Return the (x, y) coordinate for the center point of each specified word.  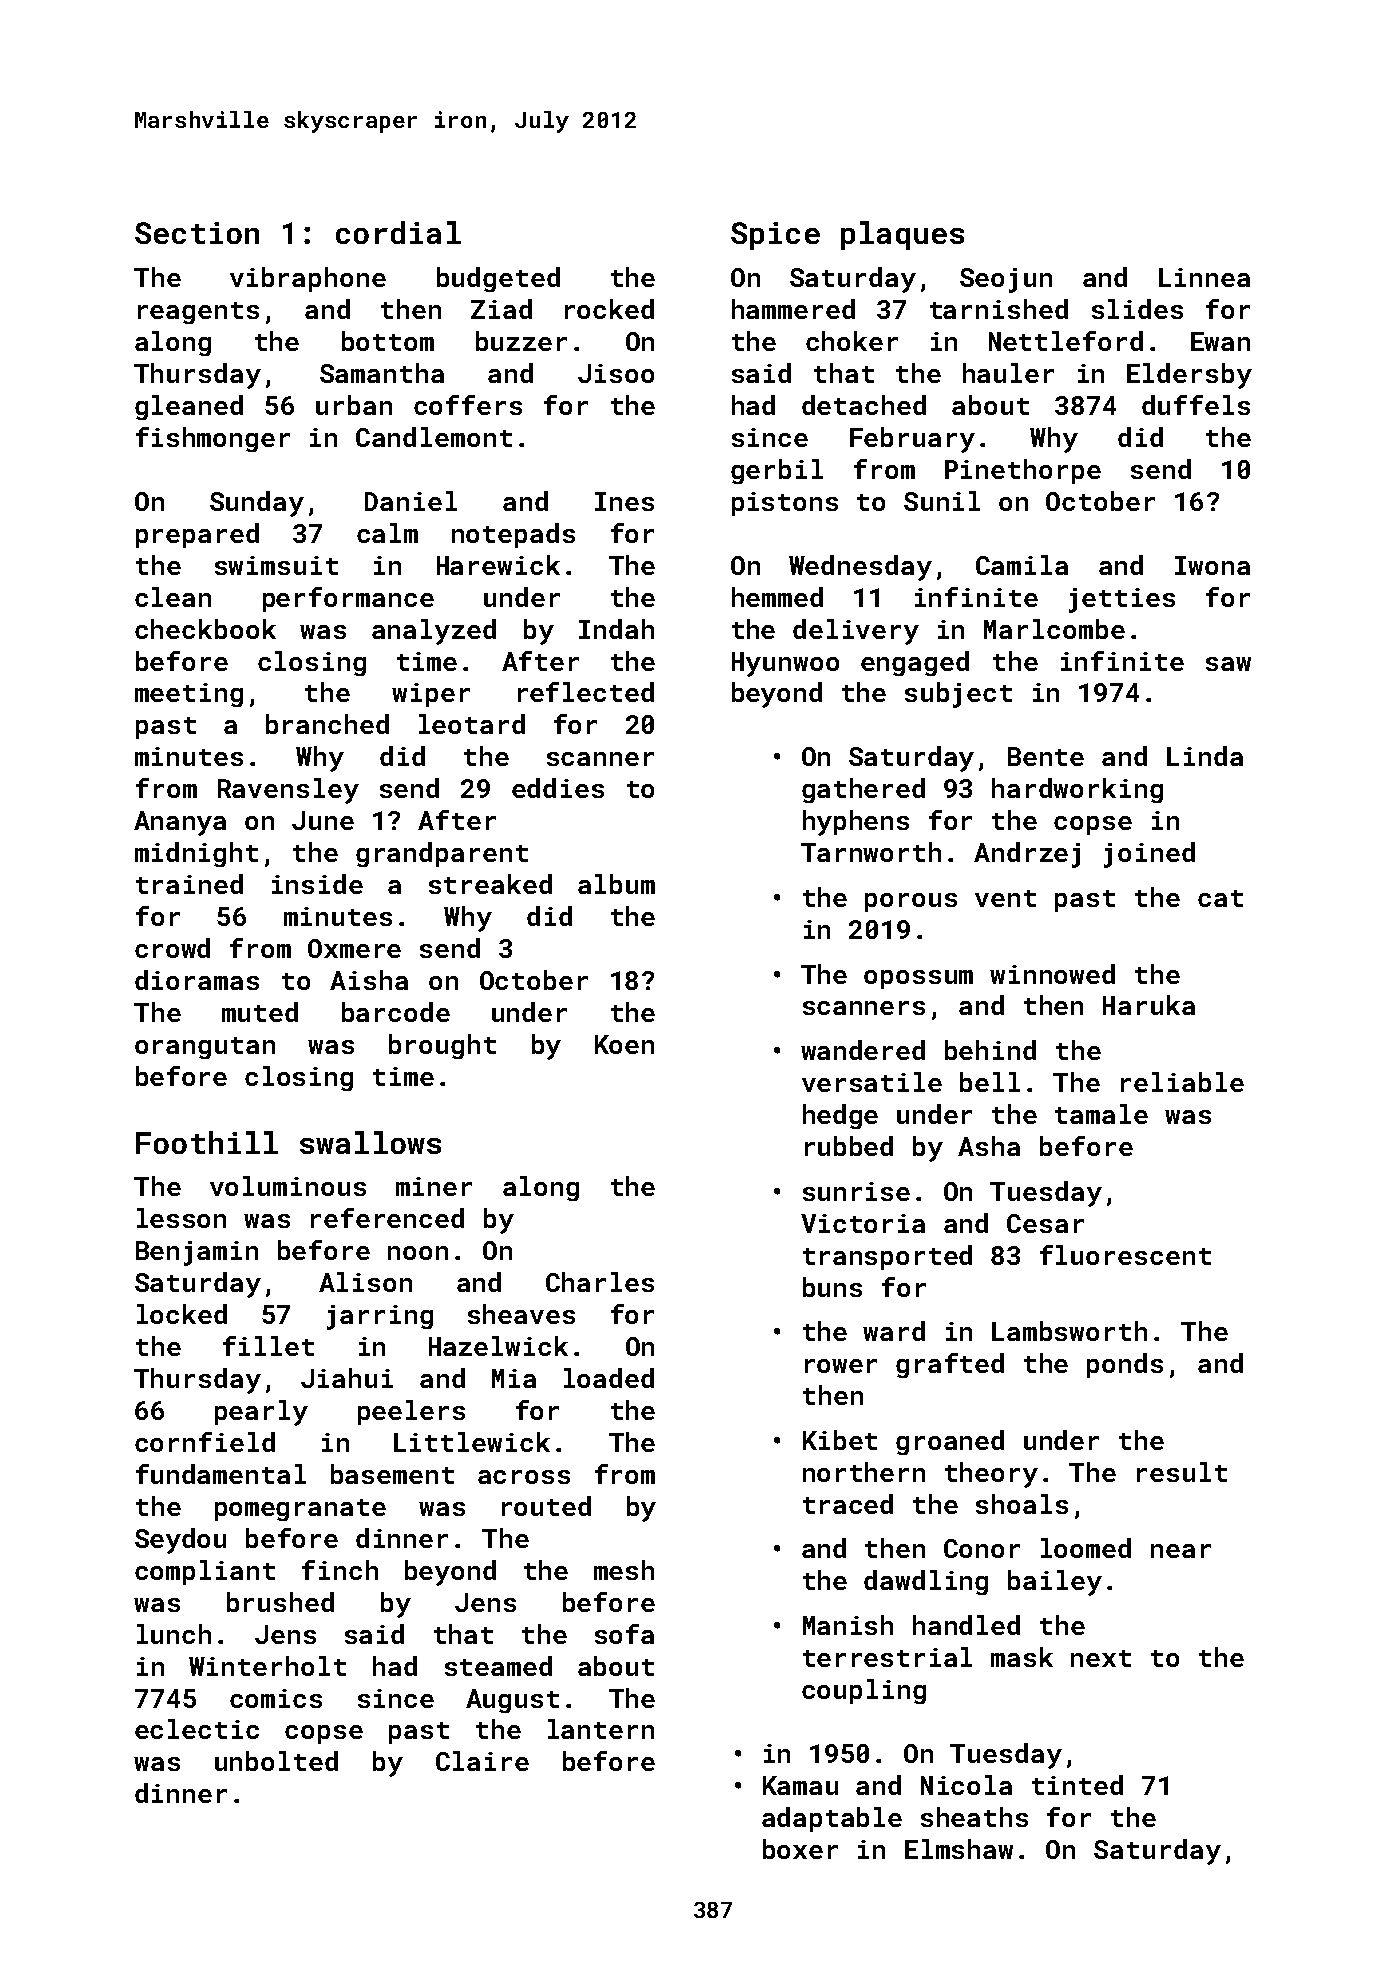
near (1181, 1551)
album (616, 884)
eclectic (197, 1729)
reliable (1182, 1082)
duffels (1196, 405)
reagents (198, 313)
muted (260, 1012)
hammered (793, 309)
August (512, 1701)
